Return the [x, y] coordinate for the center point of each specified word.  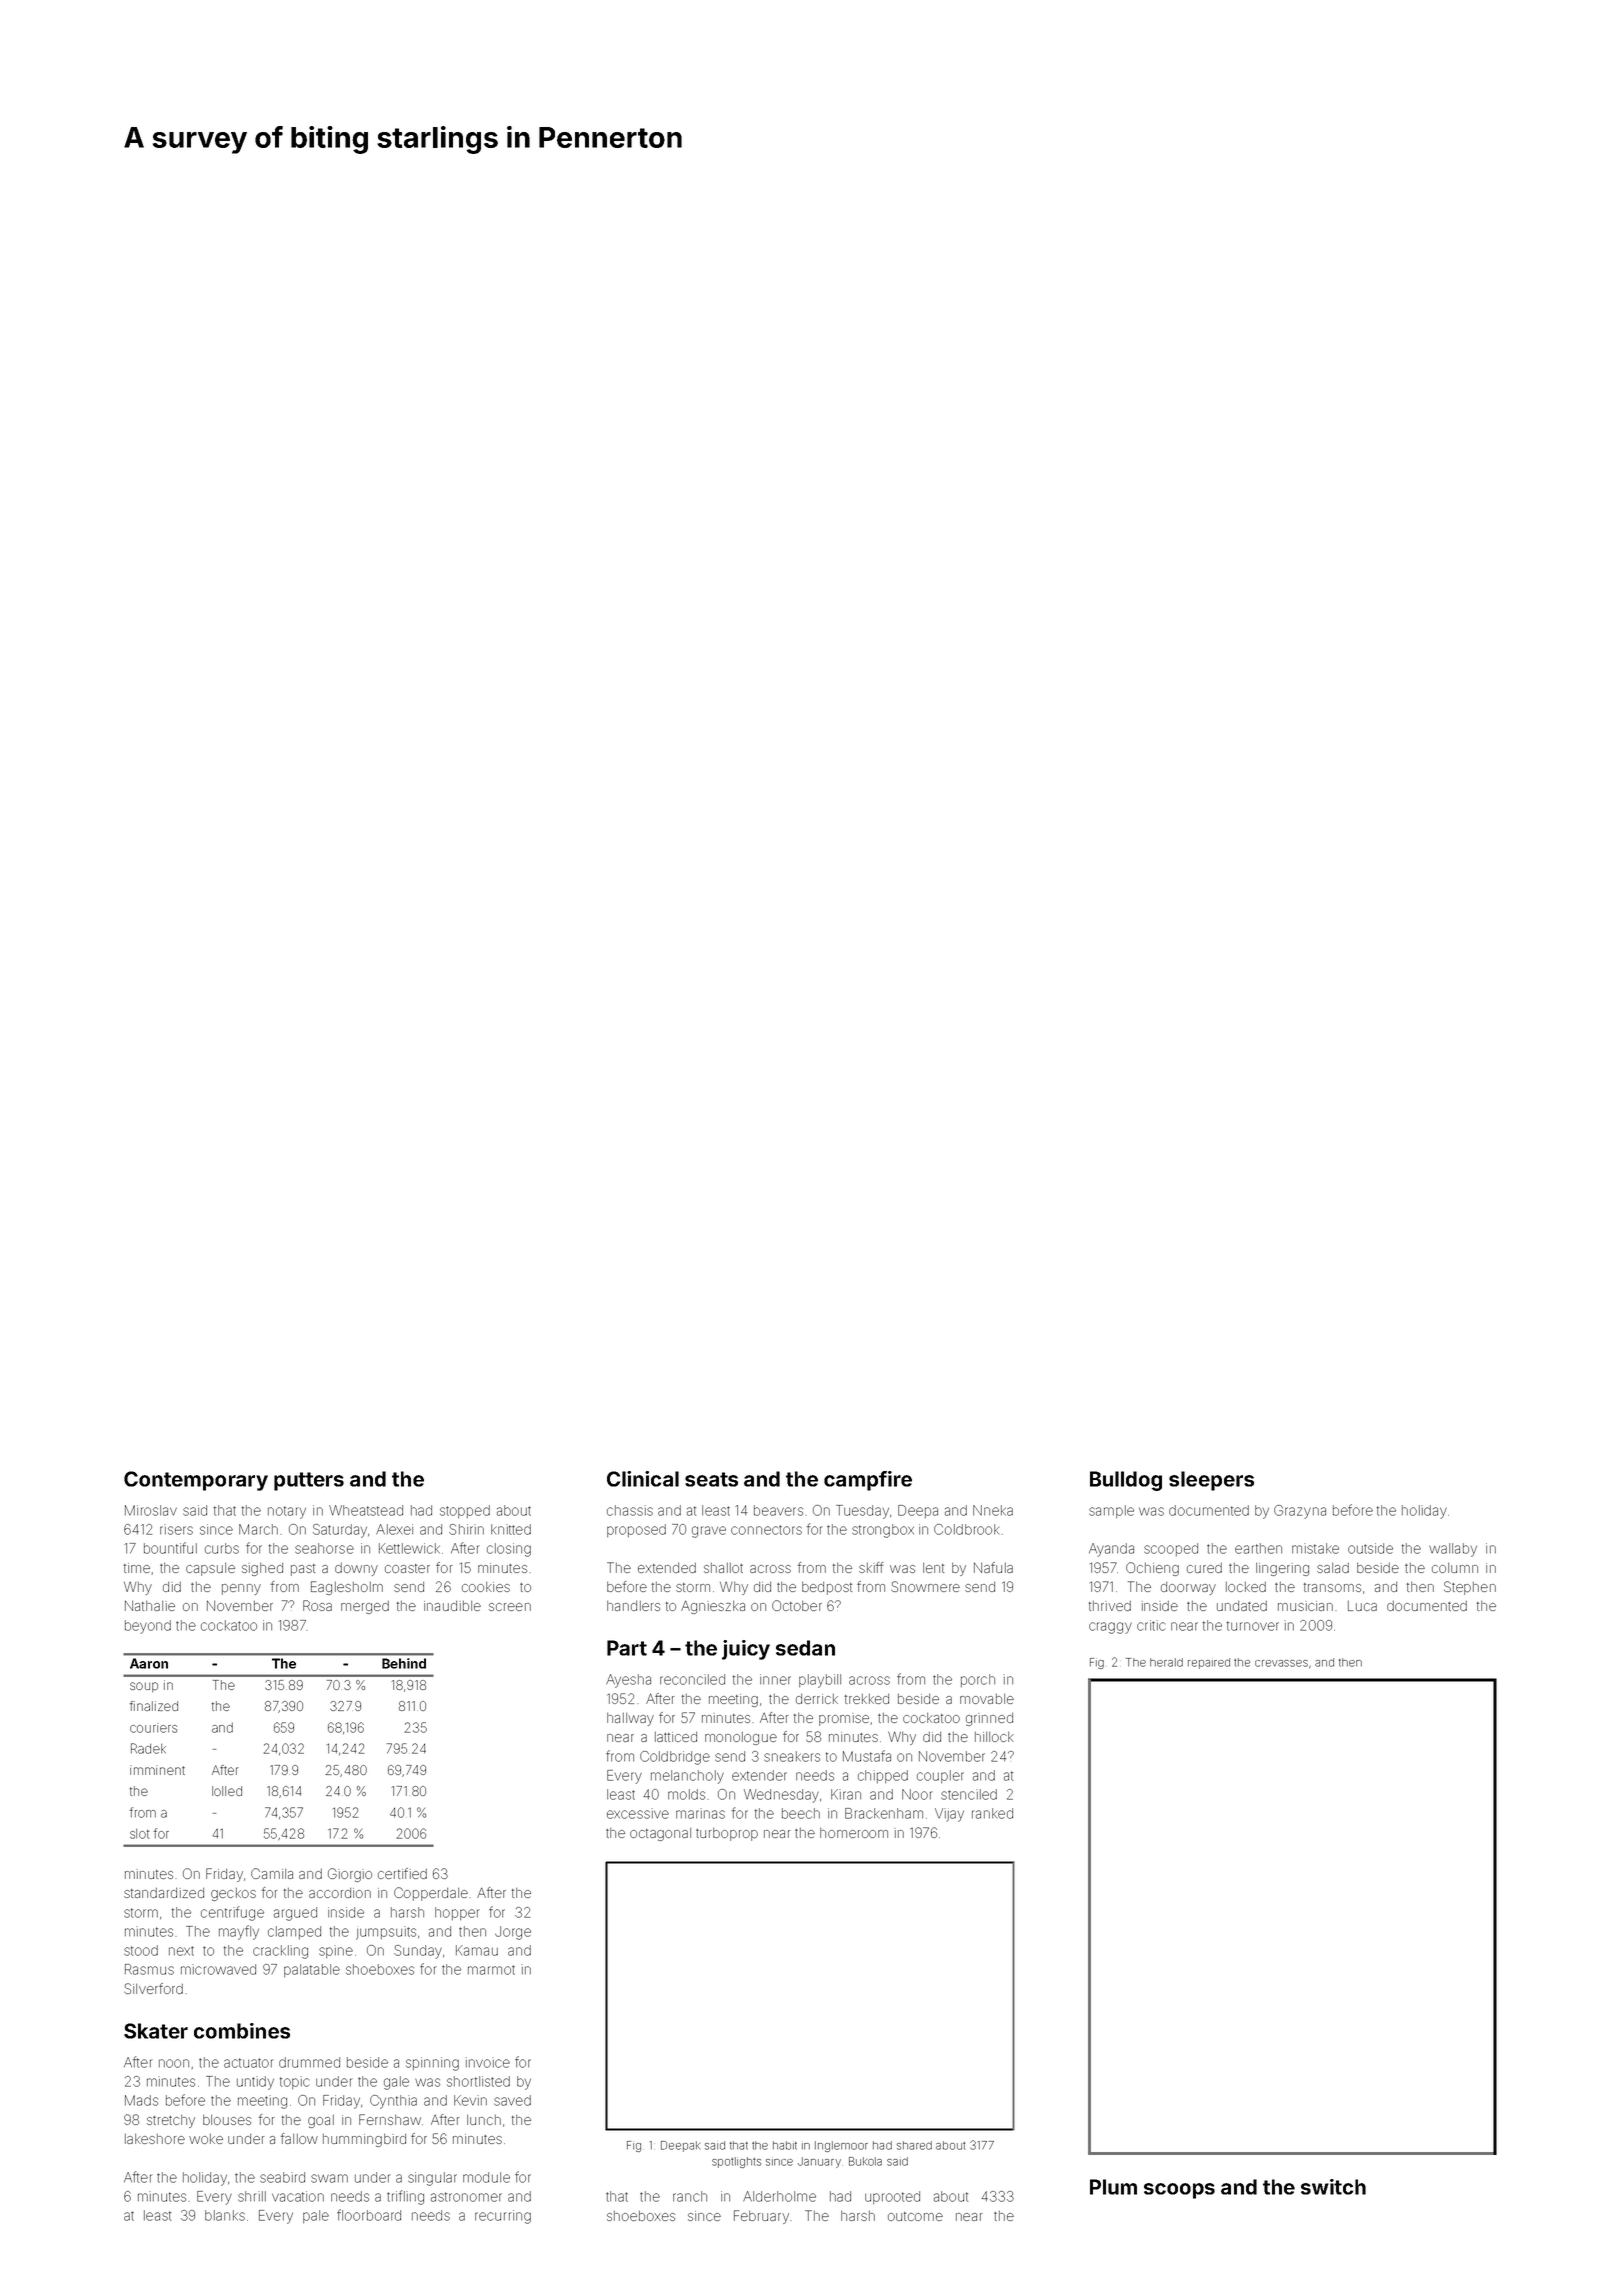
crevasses [1281, 1663]
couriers [153, 1728]
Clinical [643, 1479]
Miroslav [151, 1510]
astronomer [466, 2197]
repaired [1209, 1663]
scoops [1179, 2191]
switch [1333, 2187]
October [797, 1605]
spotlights [736, 2162]
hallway [630, 1719]
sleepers [1211, 1481]
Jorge [513, 1933]
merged [365, 1607]
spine [336, 1951]
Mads [141, 2100]
